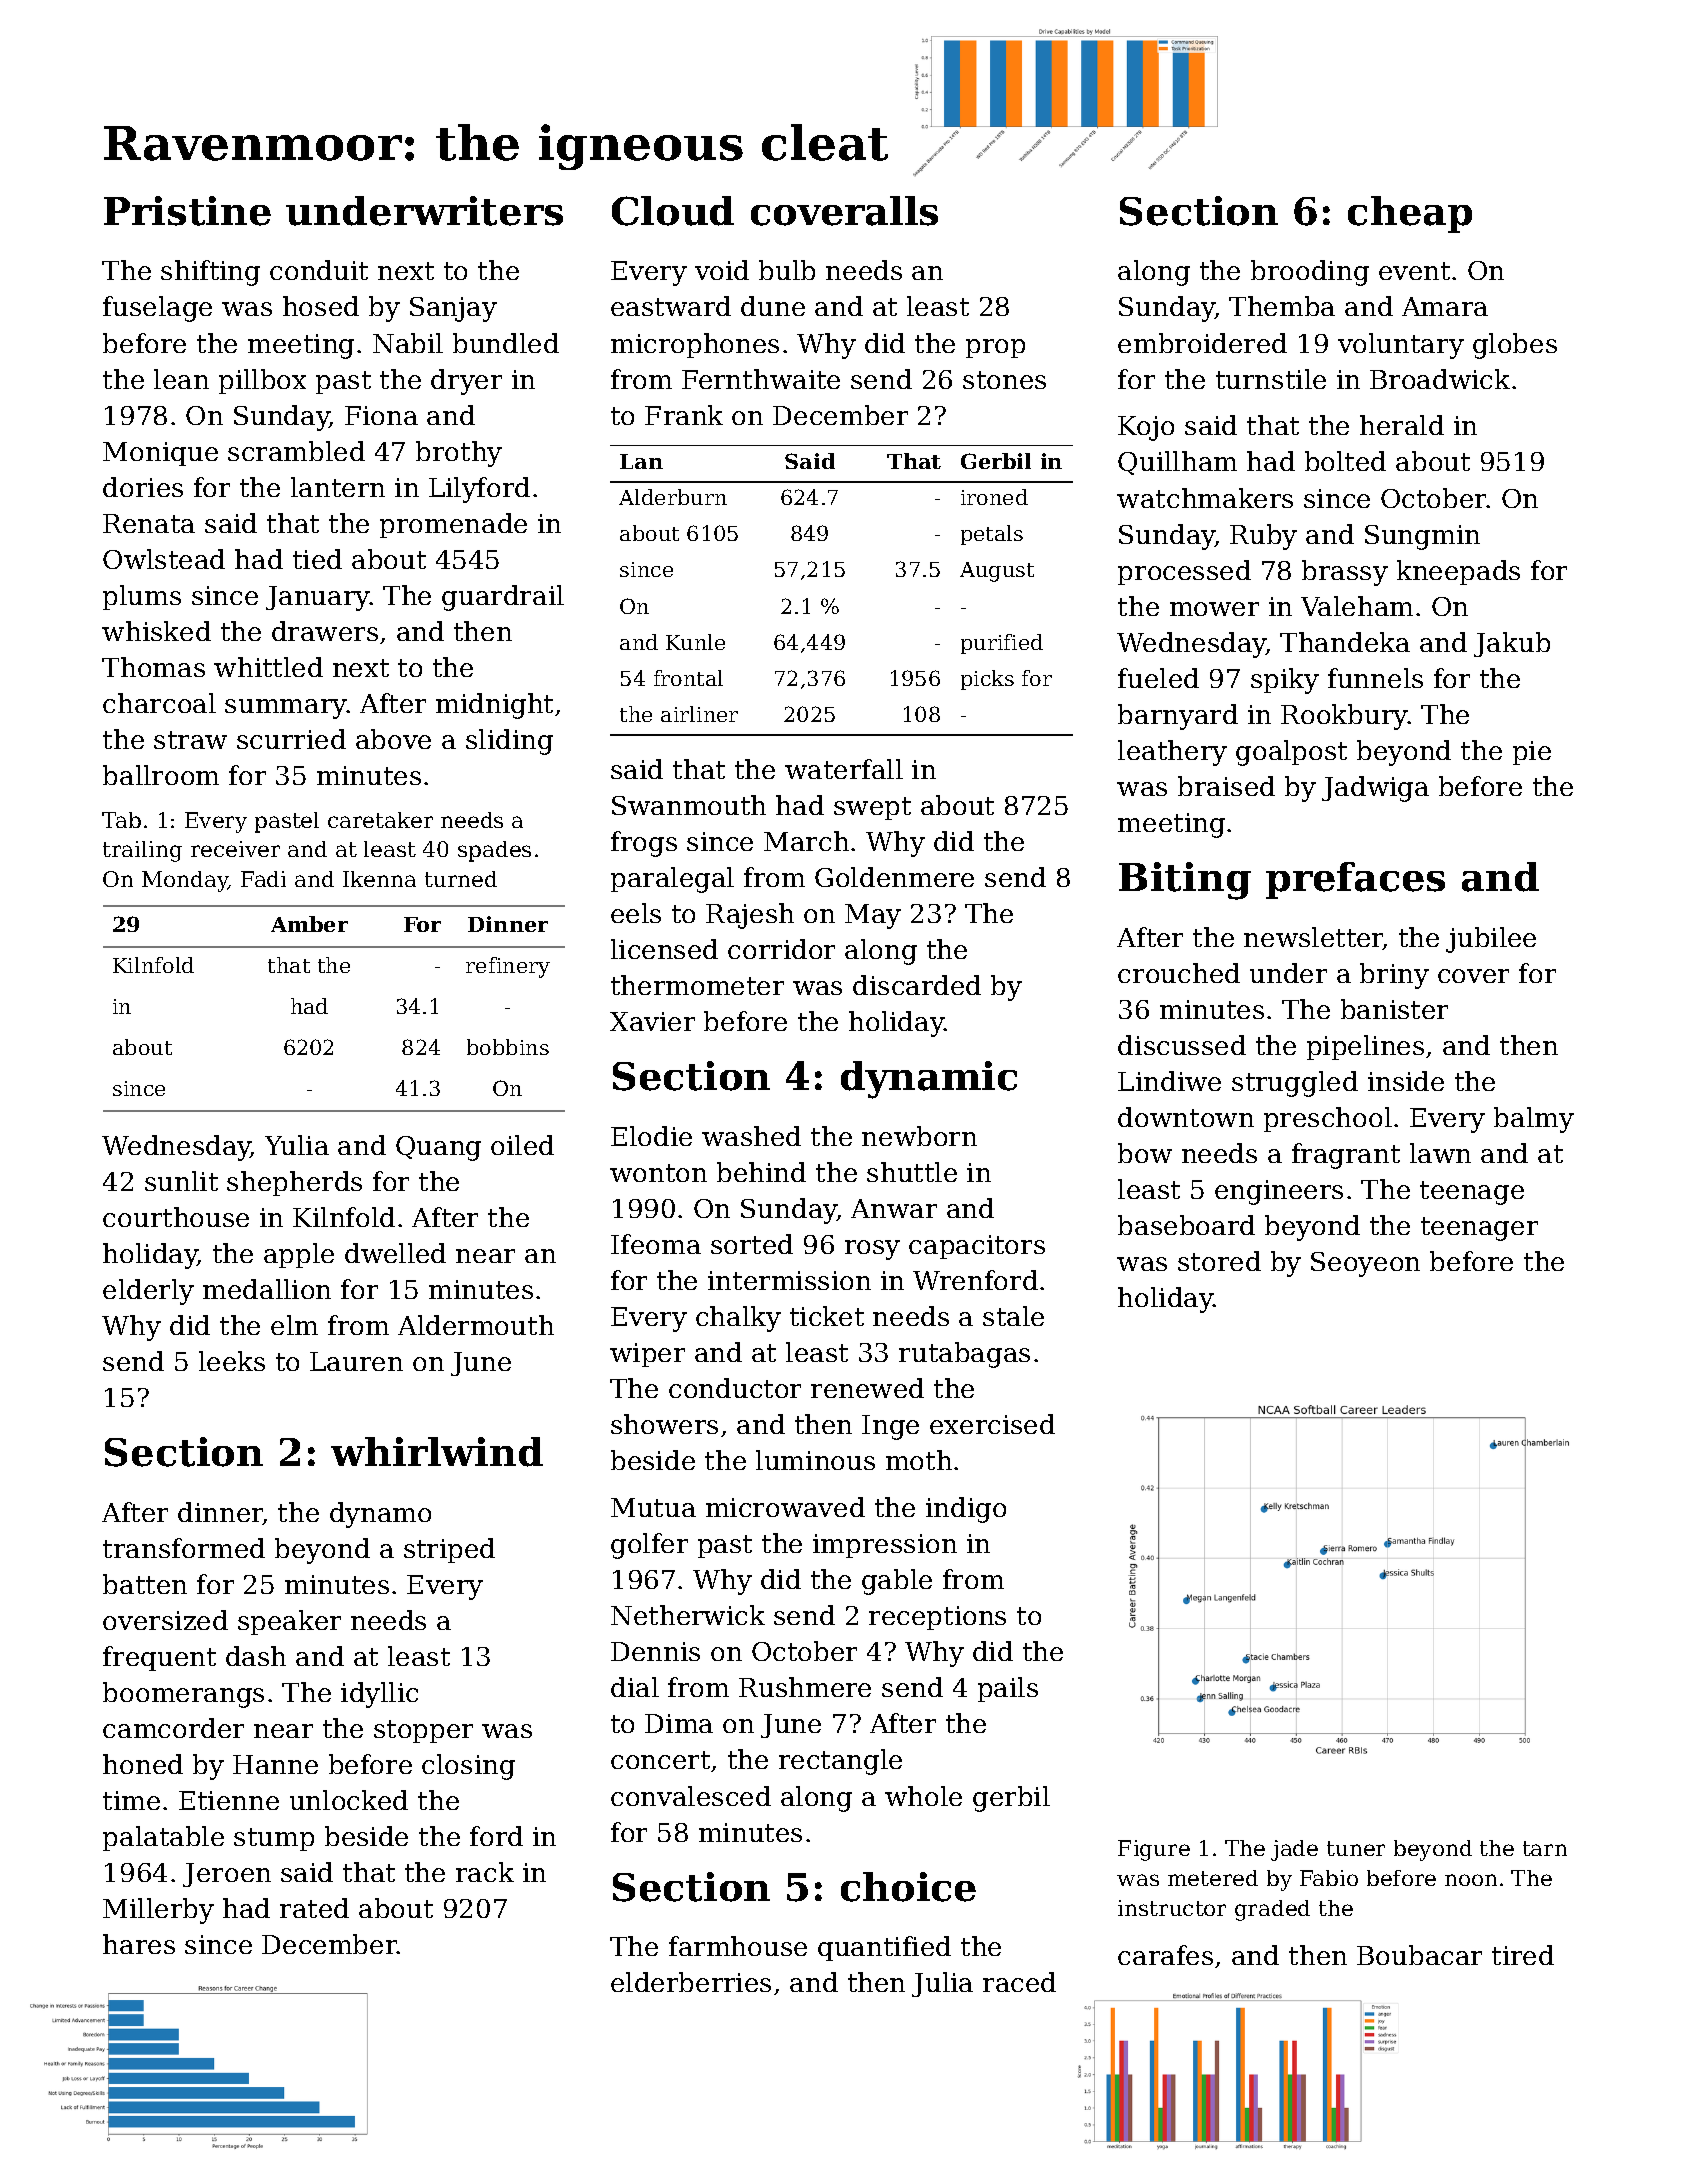 The height and width of the screenshot is (2178, 1683). Describe the element at coordinates (894, 877) in the screenshot. I see `Goldenmere` at that location.
